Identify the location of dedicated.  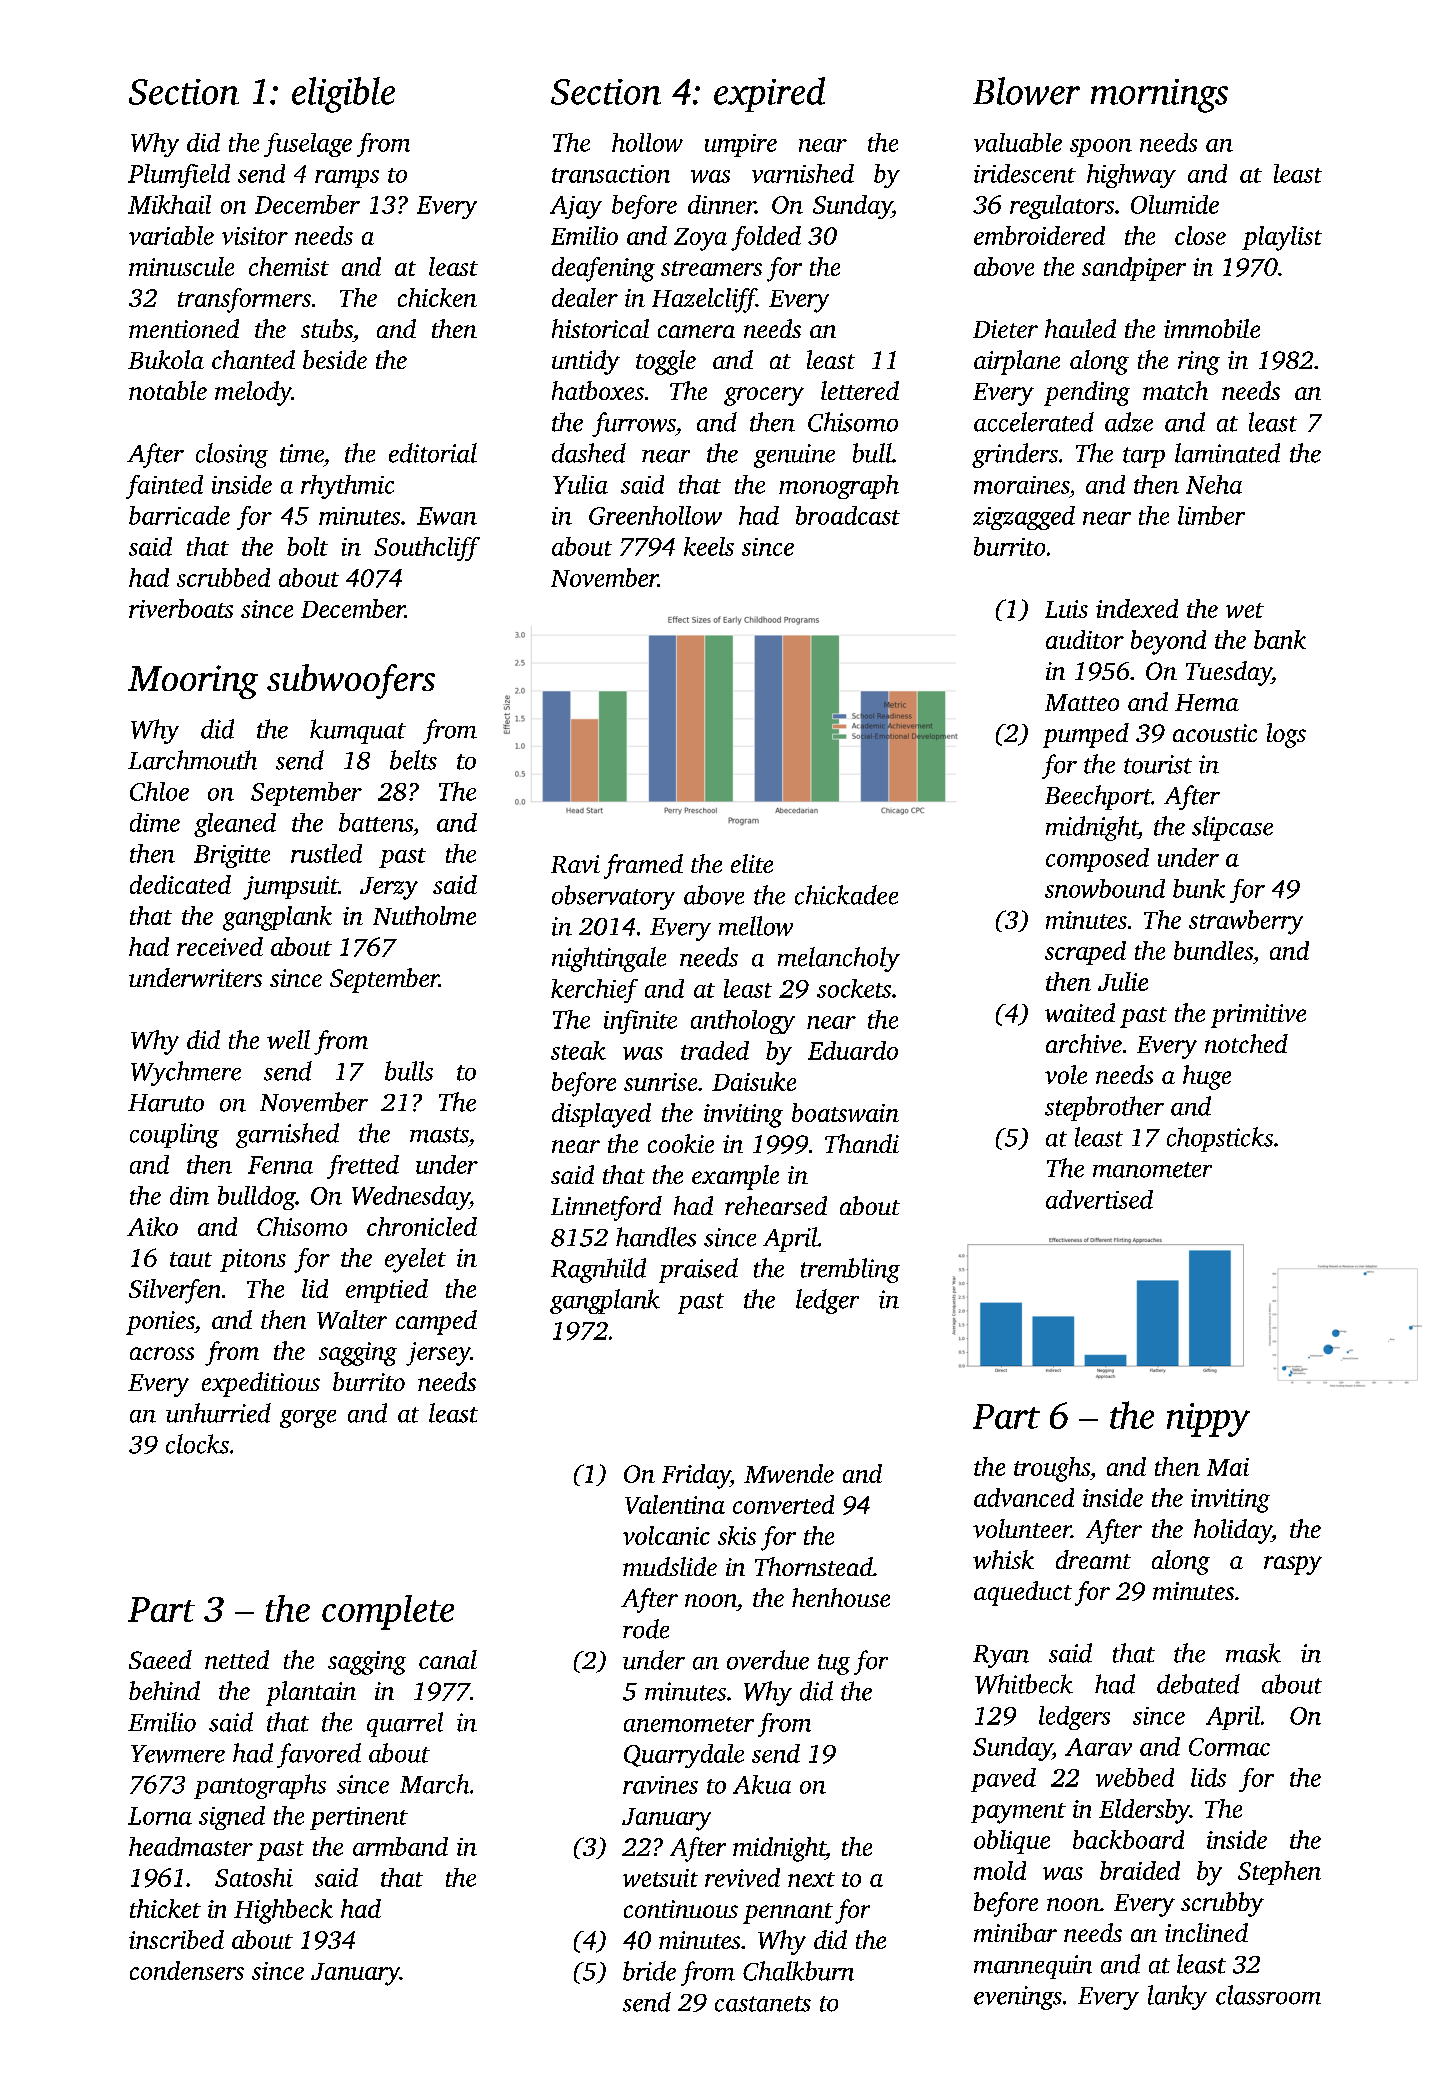
(180, 884).
